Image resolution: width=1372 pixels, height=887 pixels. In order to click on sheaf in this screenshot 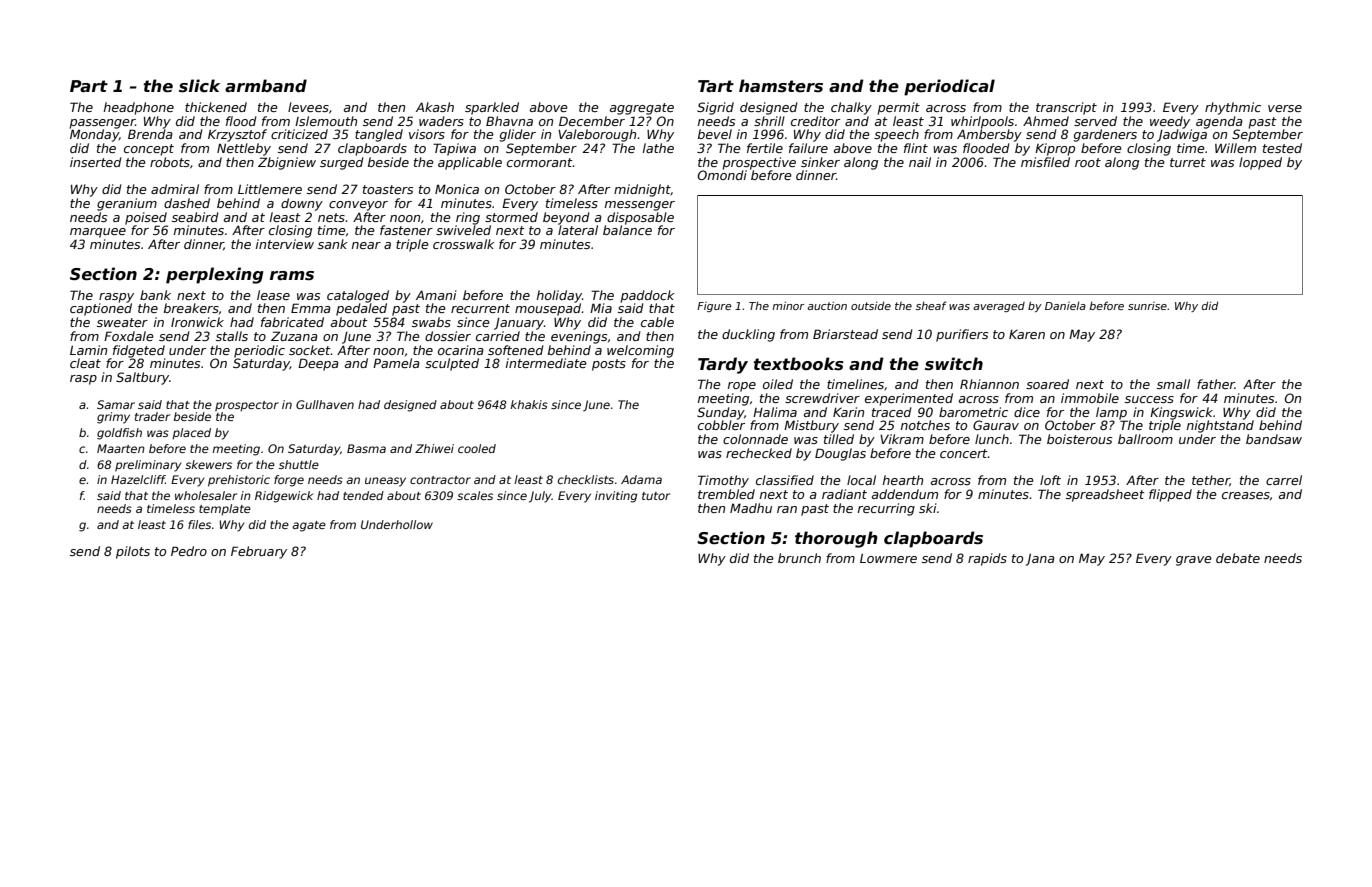, I will do `click(931, 305)`.
